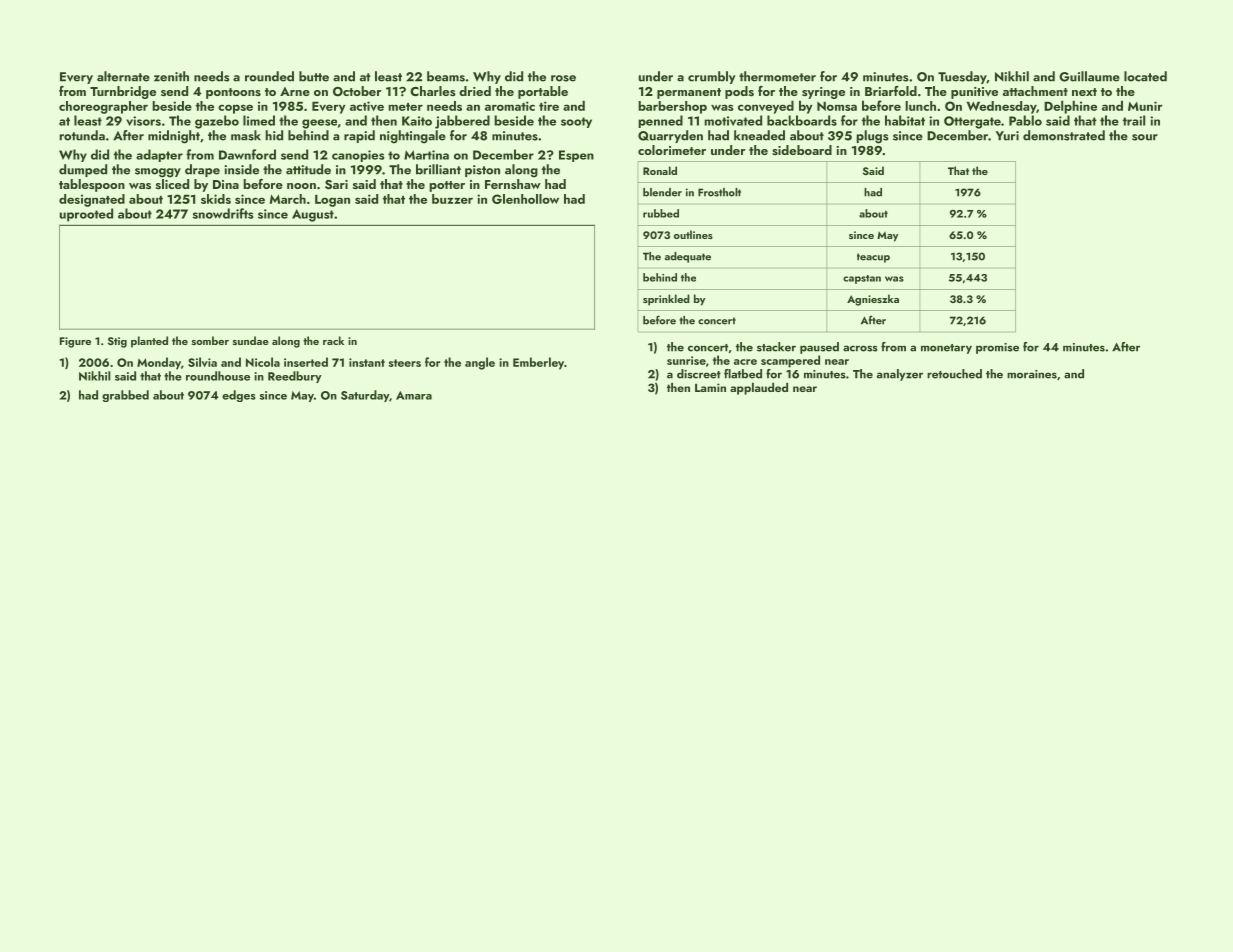 This document has height=952, width=1233. Describe the element at coordinates (666, 300) in the document. I see `sprinkled` at that location.
